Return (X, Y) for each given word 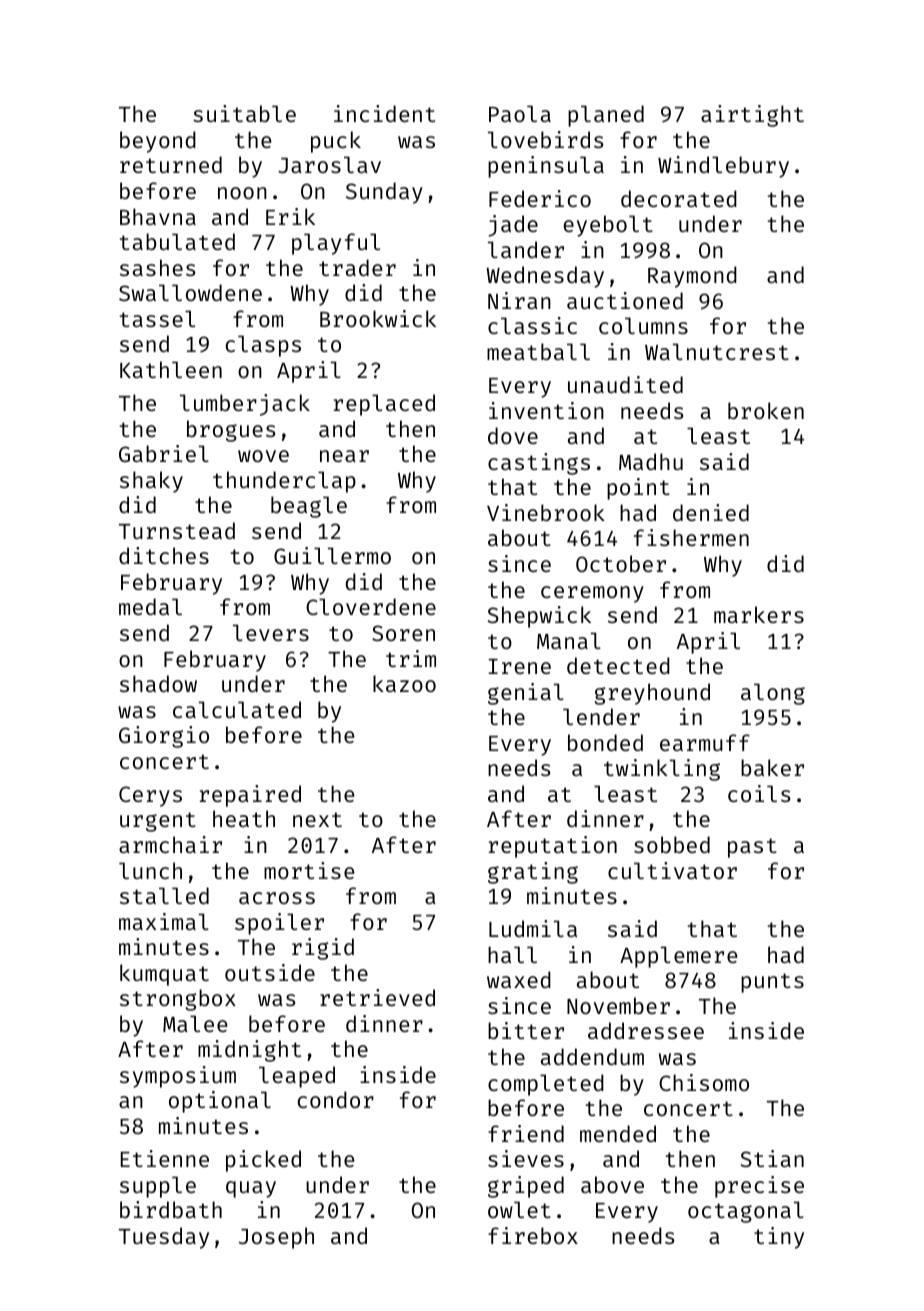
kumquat (164, 975)
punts (772, 983)
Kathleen (171, 369)
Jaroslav (329, 164)
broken (766, 410)
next (317, 819)
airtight (752, 116)
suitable (244, 113)
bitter (526, 1030)
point (638, 489)
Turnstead (177, 530)
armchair (170, 844)
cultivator (672, 870)
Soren (403, 633)
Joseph (276, 1238)
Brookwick (378, 318)
